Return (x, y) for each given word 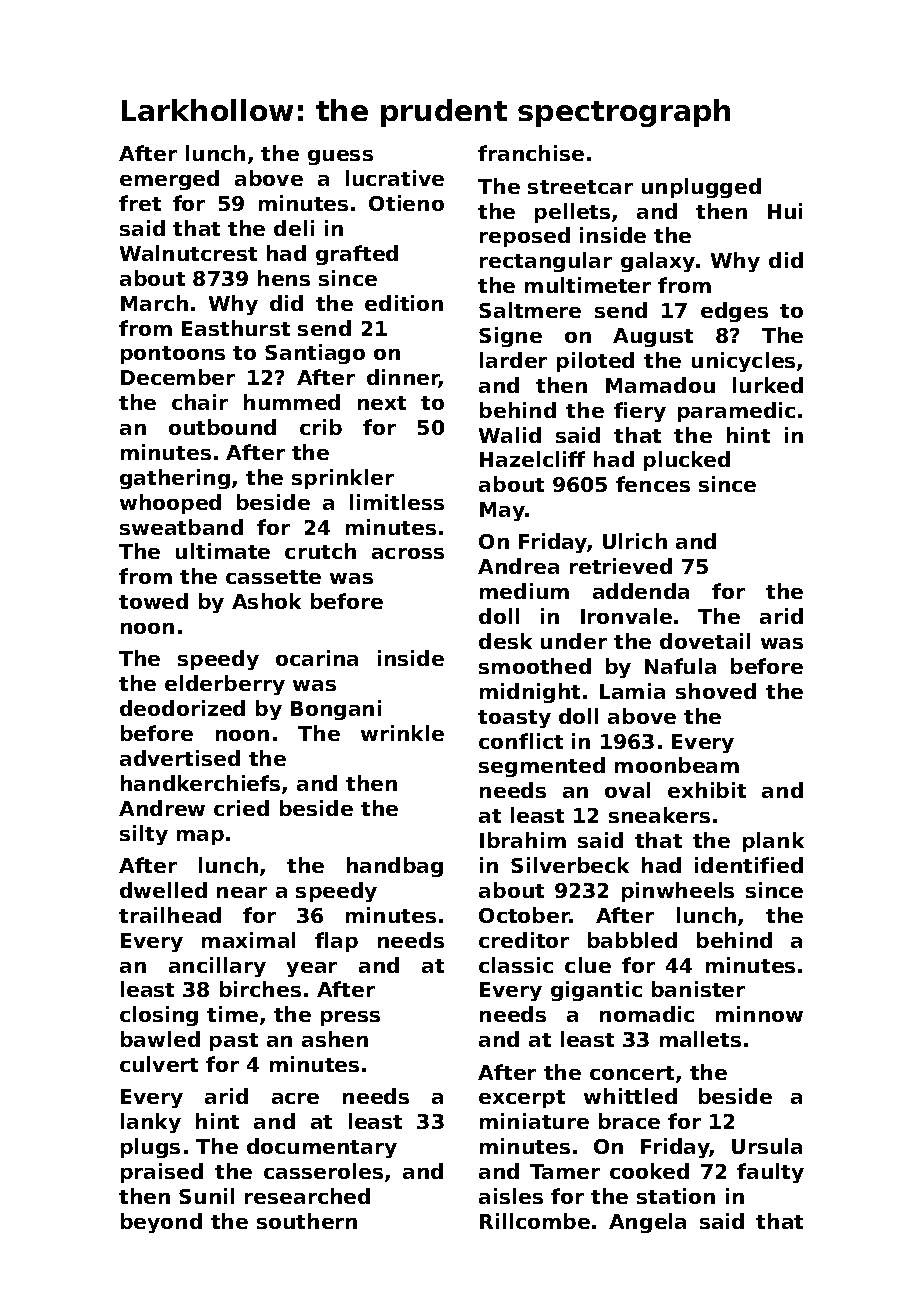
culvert (159, 1064)
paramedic (736, 412)
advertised (180, 758)
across (408, 553)
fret (140, 203)
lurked (768, 385)
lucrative (395, 178)
